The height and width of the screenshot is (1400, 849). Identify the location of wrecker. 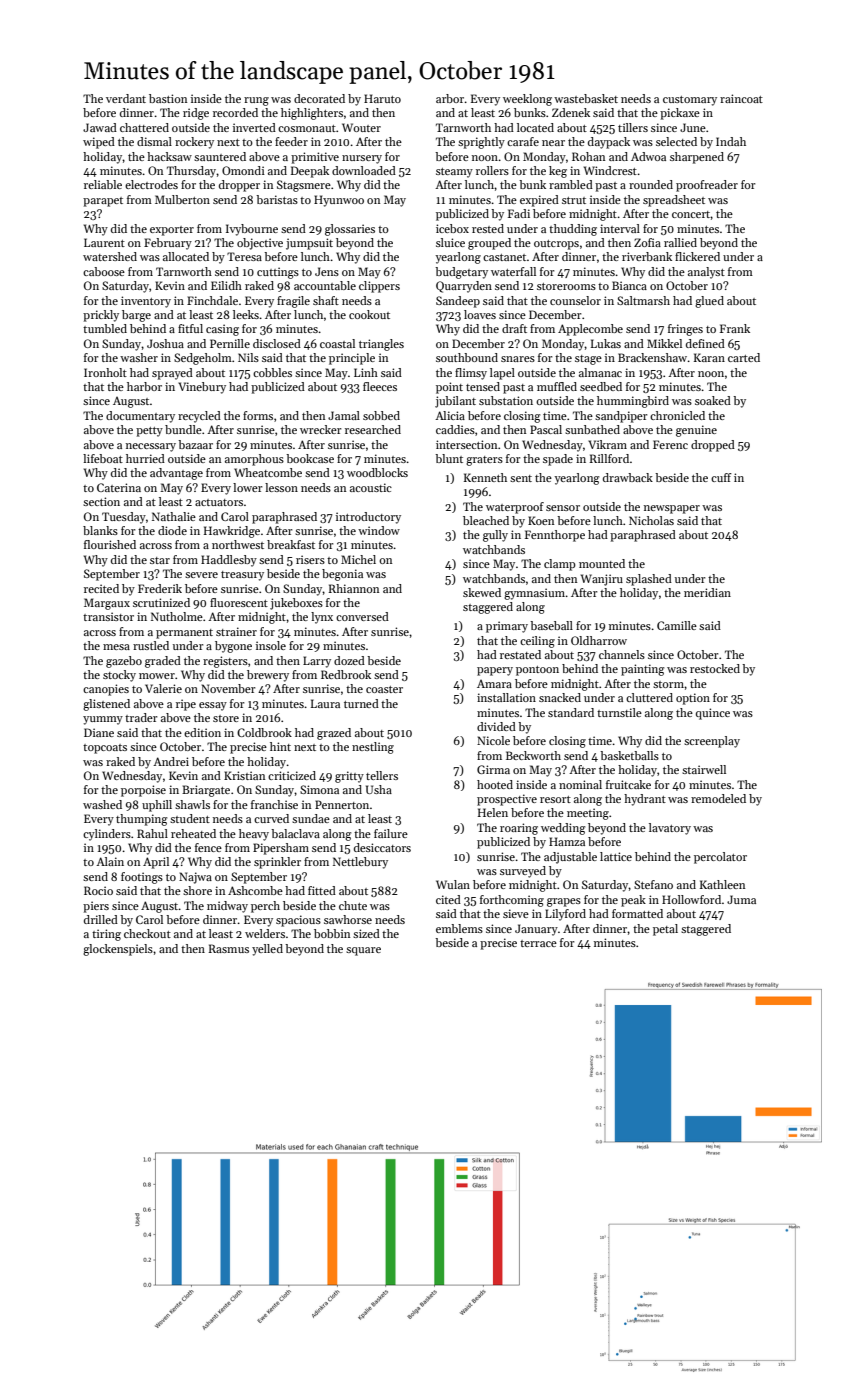
(321, 429).
